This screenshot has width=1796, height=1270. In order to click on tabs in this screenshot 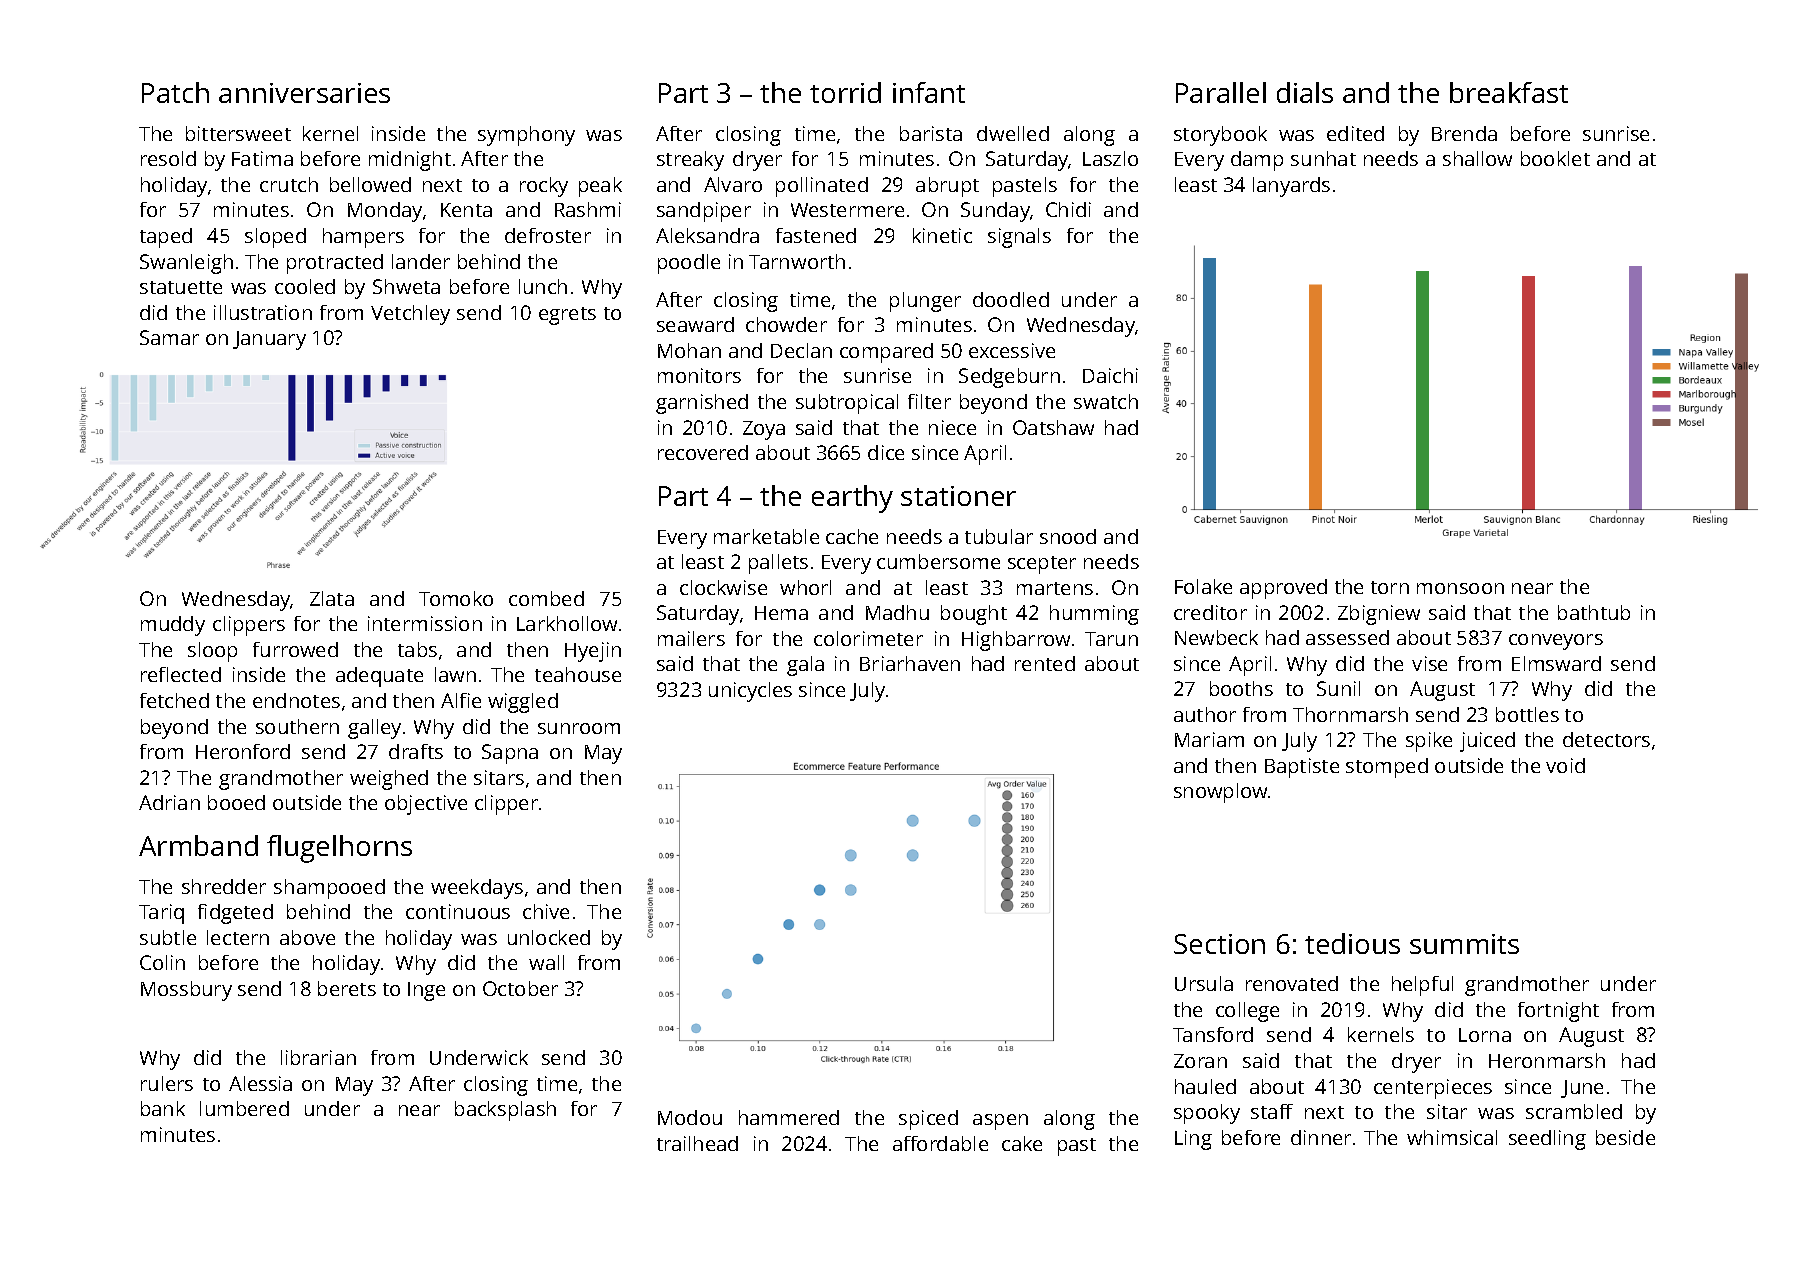, I will do `click(417, 649)`.
